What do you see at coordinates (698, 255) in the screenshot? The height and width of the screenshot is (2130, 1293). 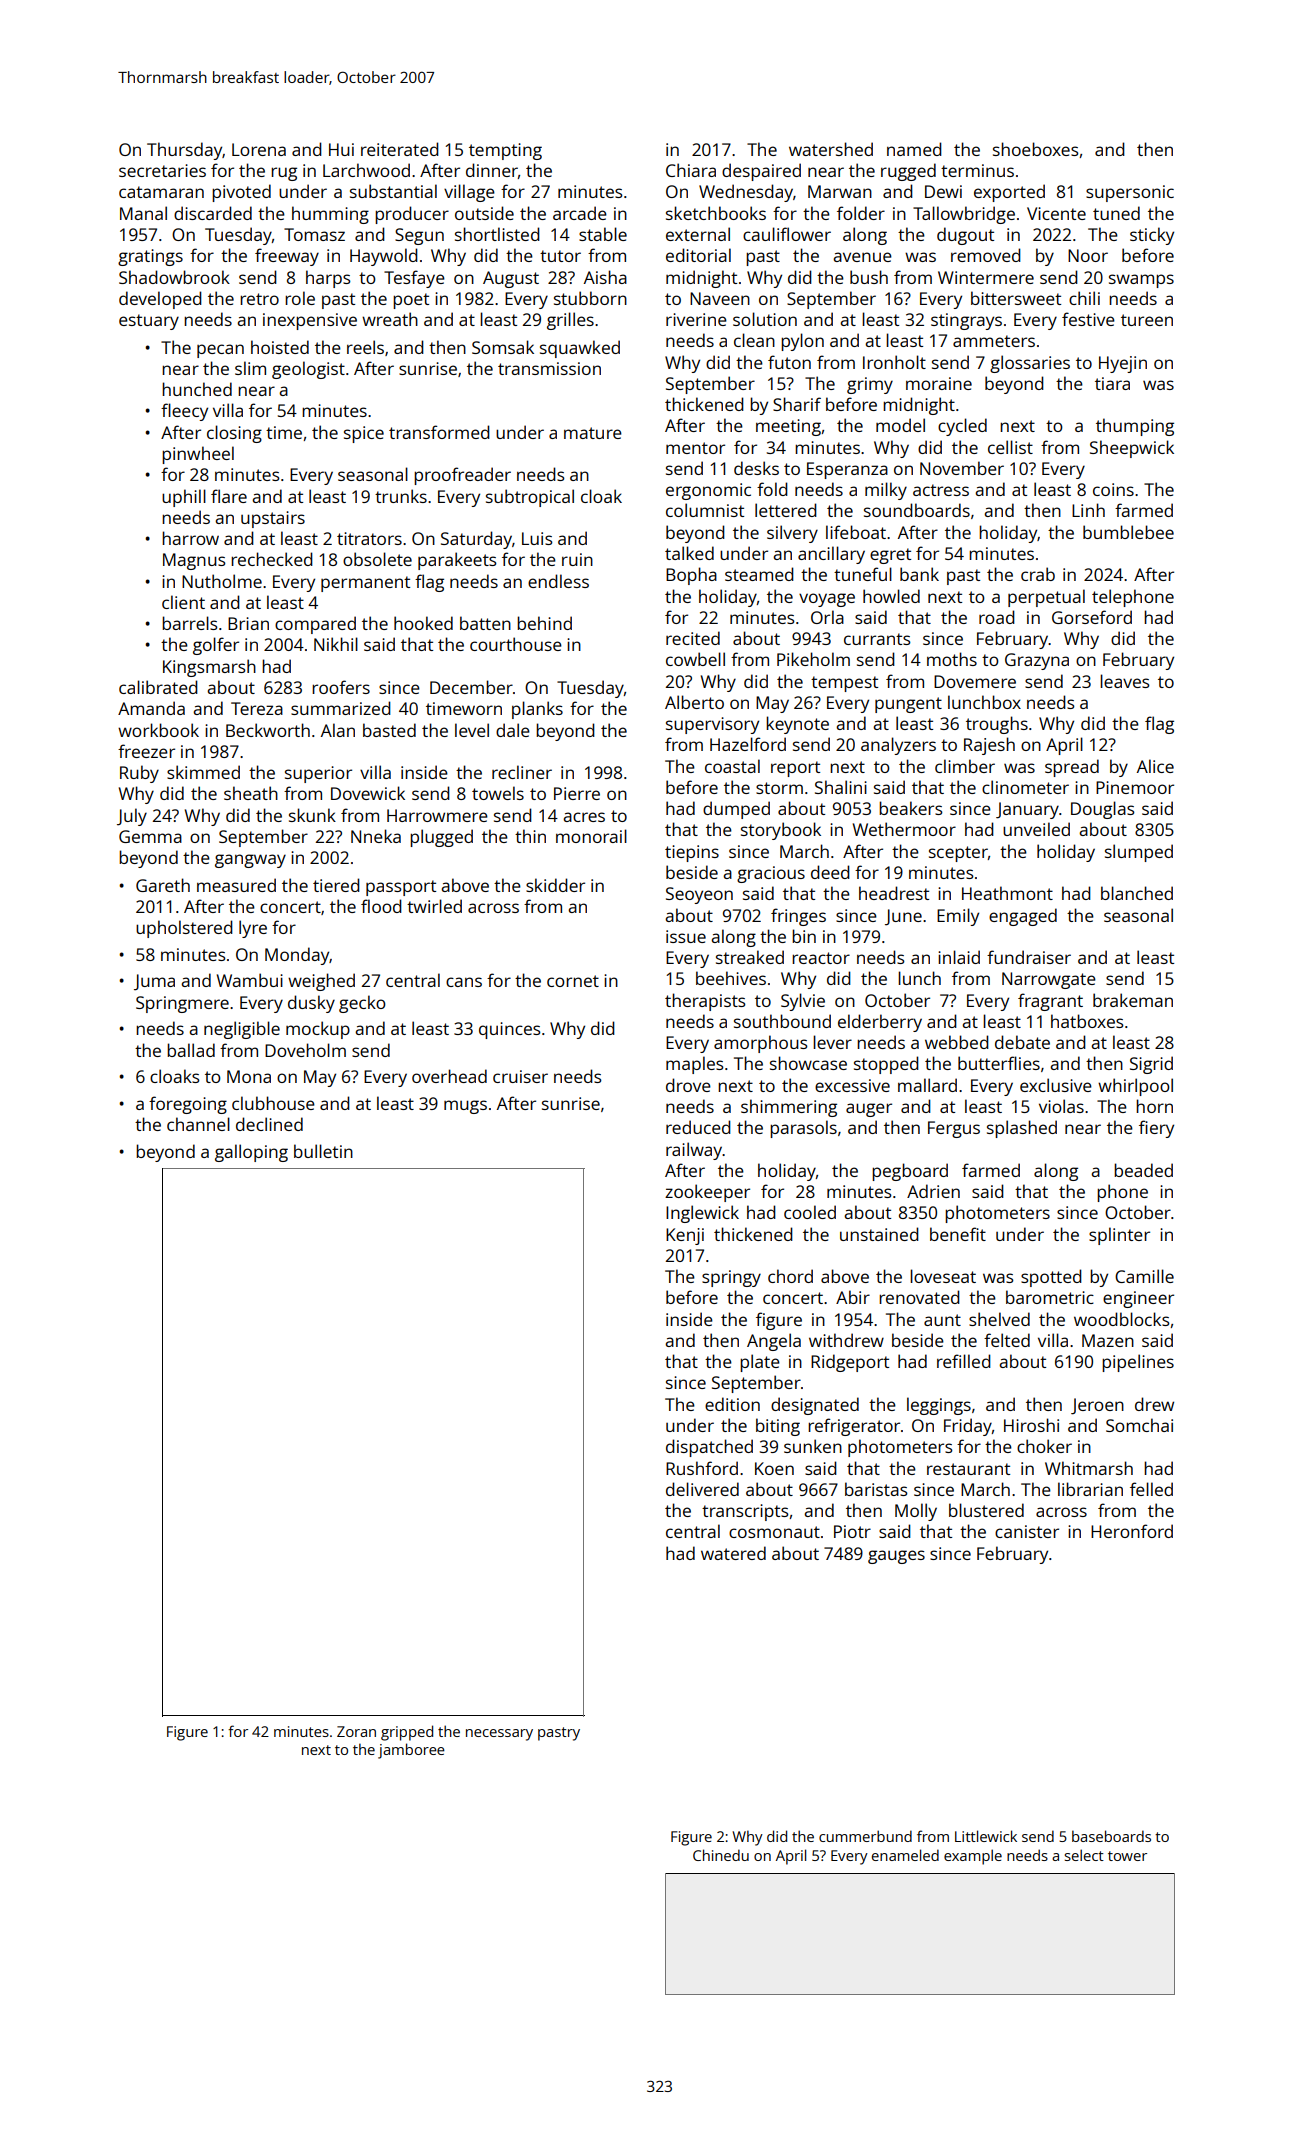 I see `editorial` at bounding box center [698, 255].
